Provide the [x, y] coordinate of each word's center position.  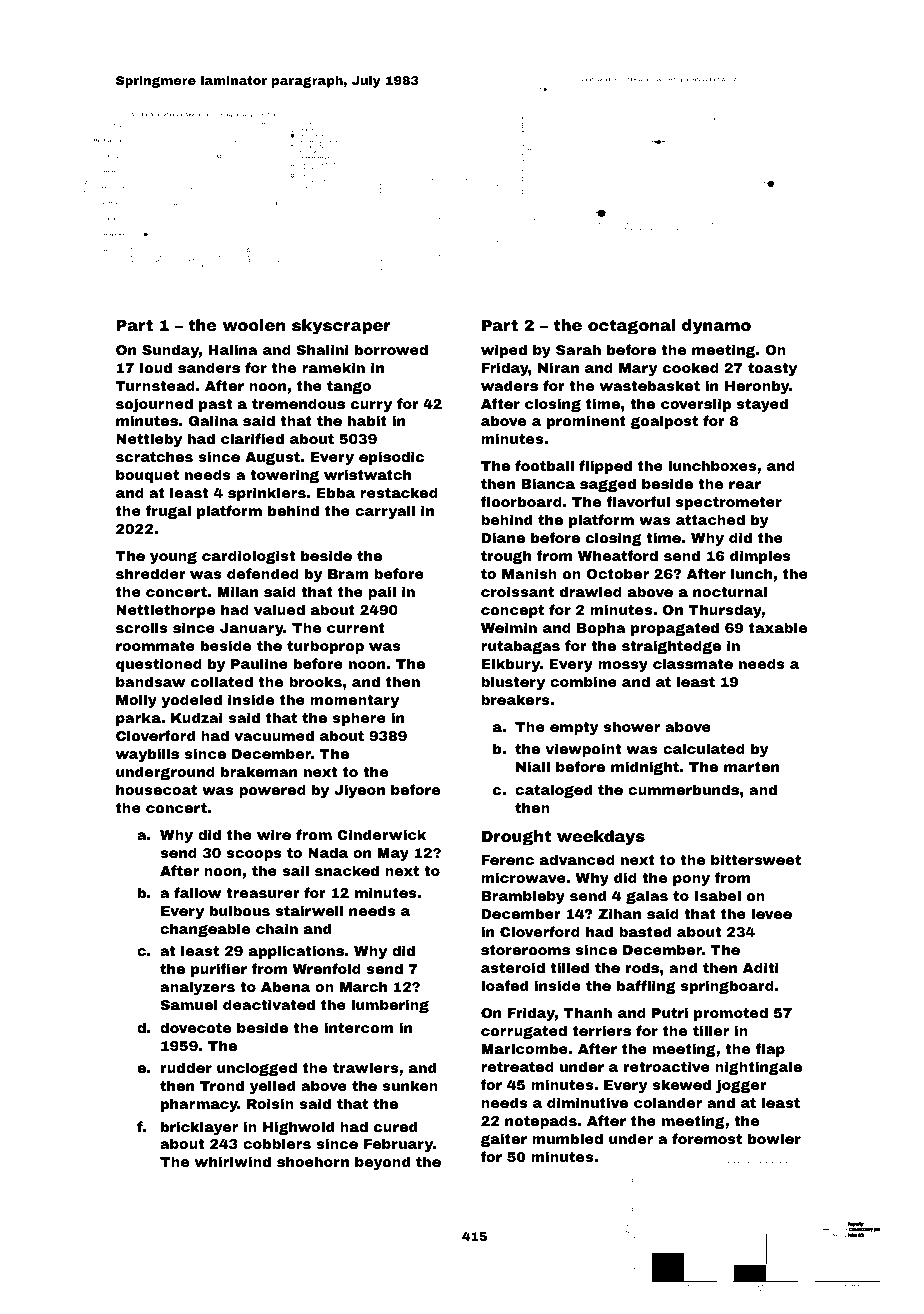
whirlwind [233, 1161]
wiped [504, 351]
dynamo [716, 327]
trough [506, 557]
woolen [254, 325]
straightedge [671, 647]
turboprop [325, 647]
